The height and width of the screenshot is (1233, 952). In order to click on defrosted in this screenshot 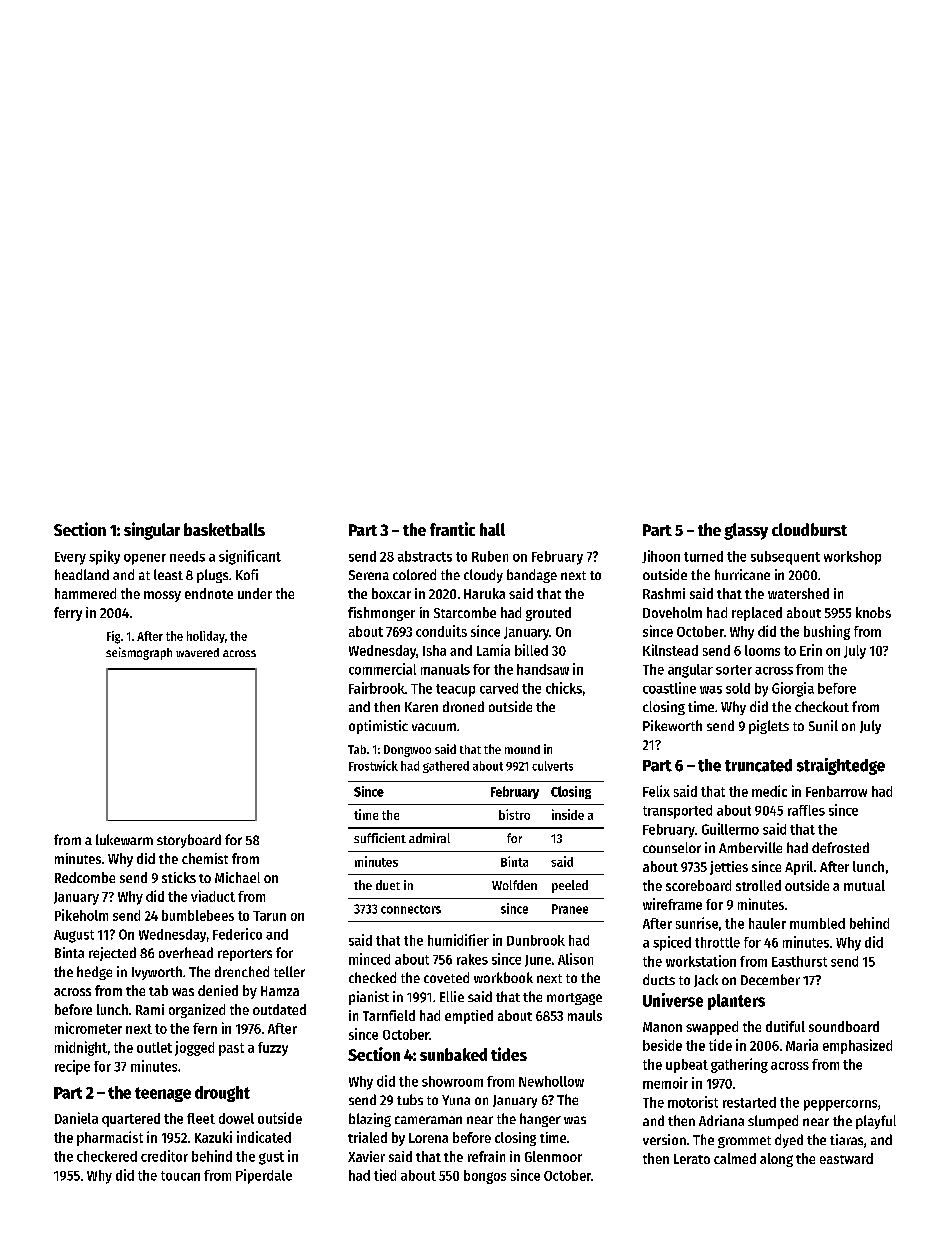, I will do `click(840, 847)`.
